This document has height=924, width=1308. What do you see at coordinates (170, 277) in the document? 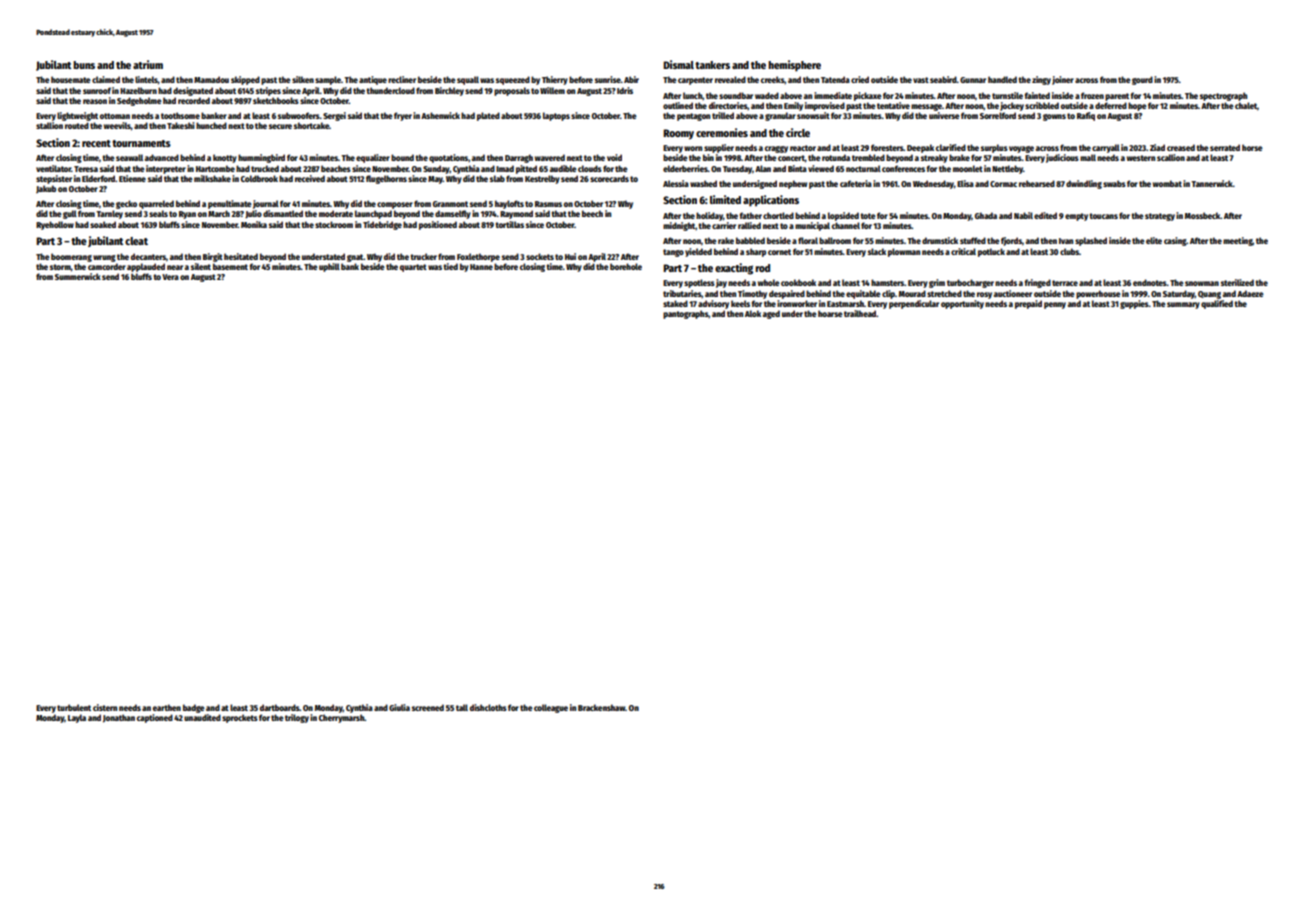
I see `Vera` at bounding box center [170, 277].
